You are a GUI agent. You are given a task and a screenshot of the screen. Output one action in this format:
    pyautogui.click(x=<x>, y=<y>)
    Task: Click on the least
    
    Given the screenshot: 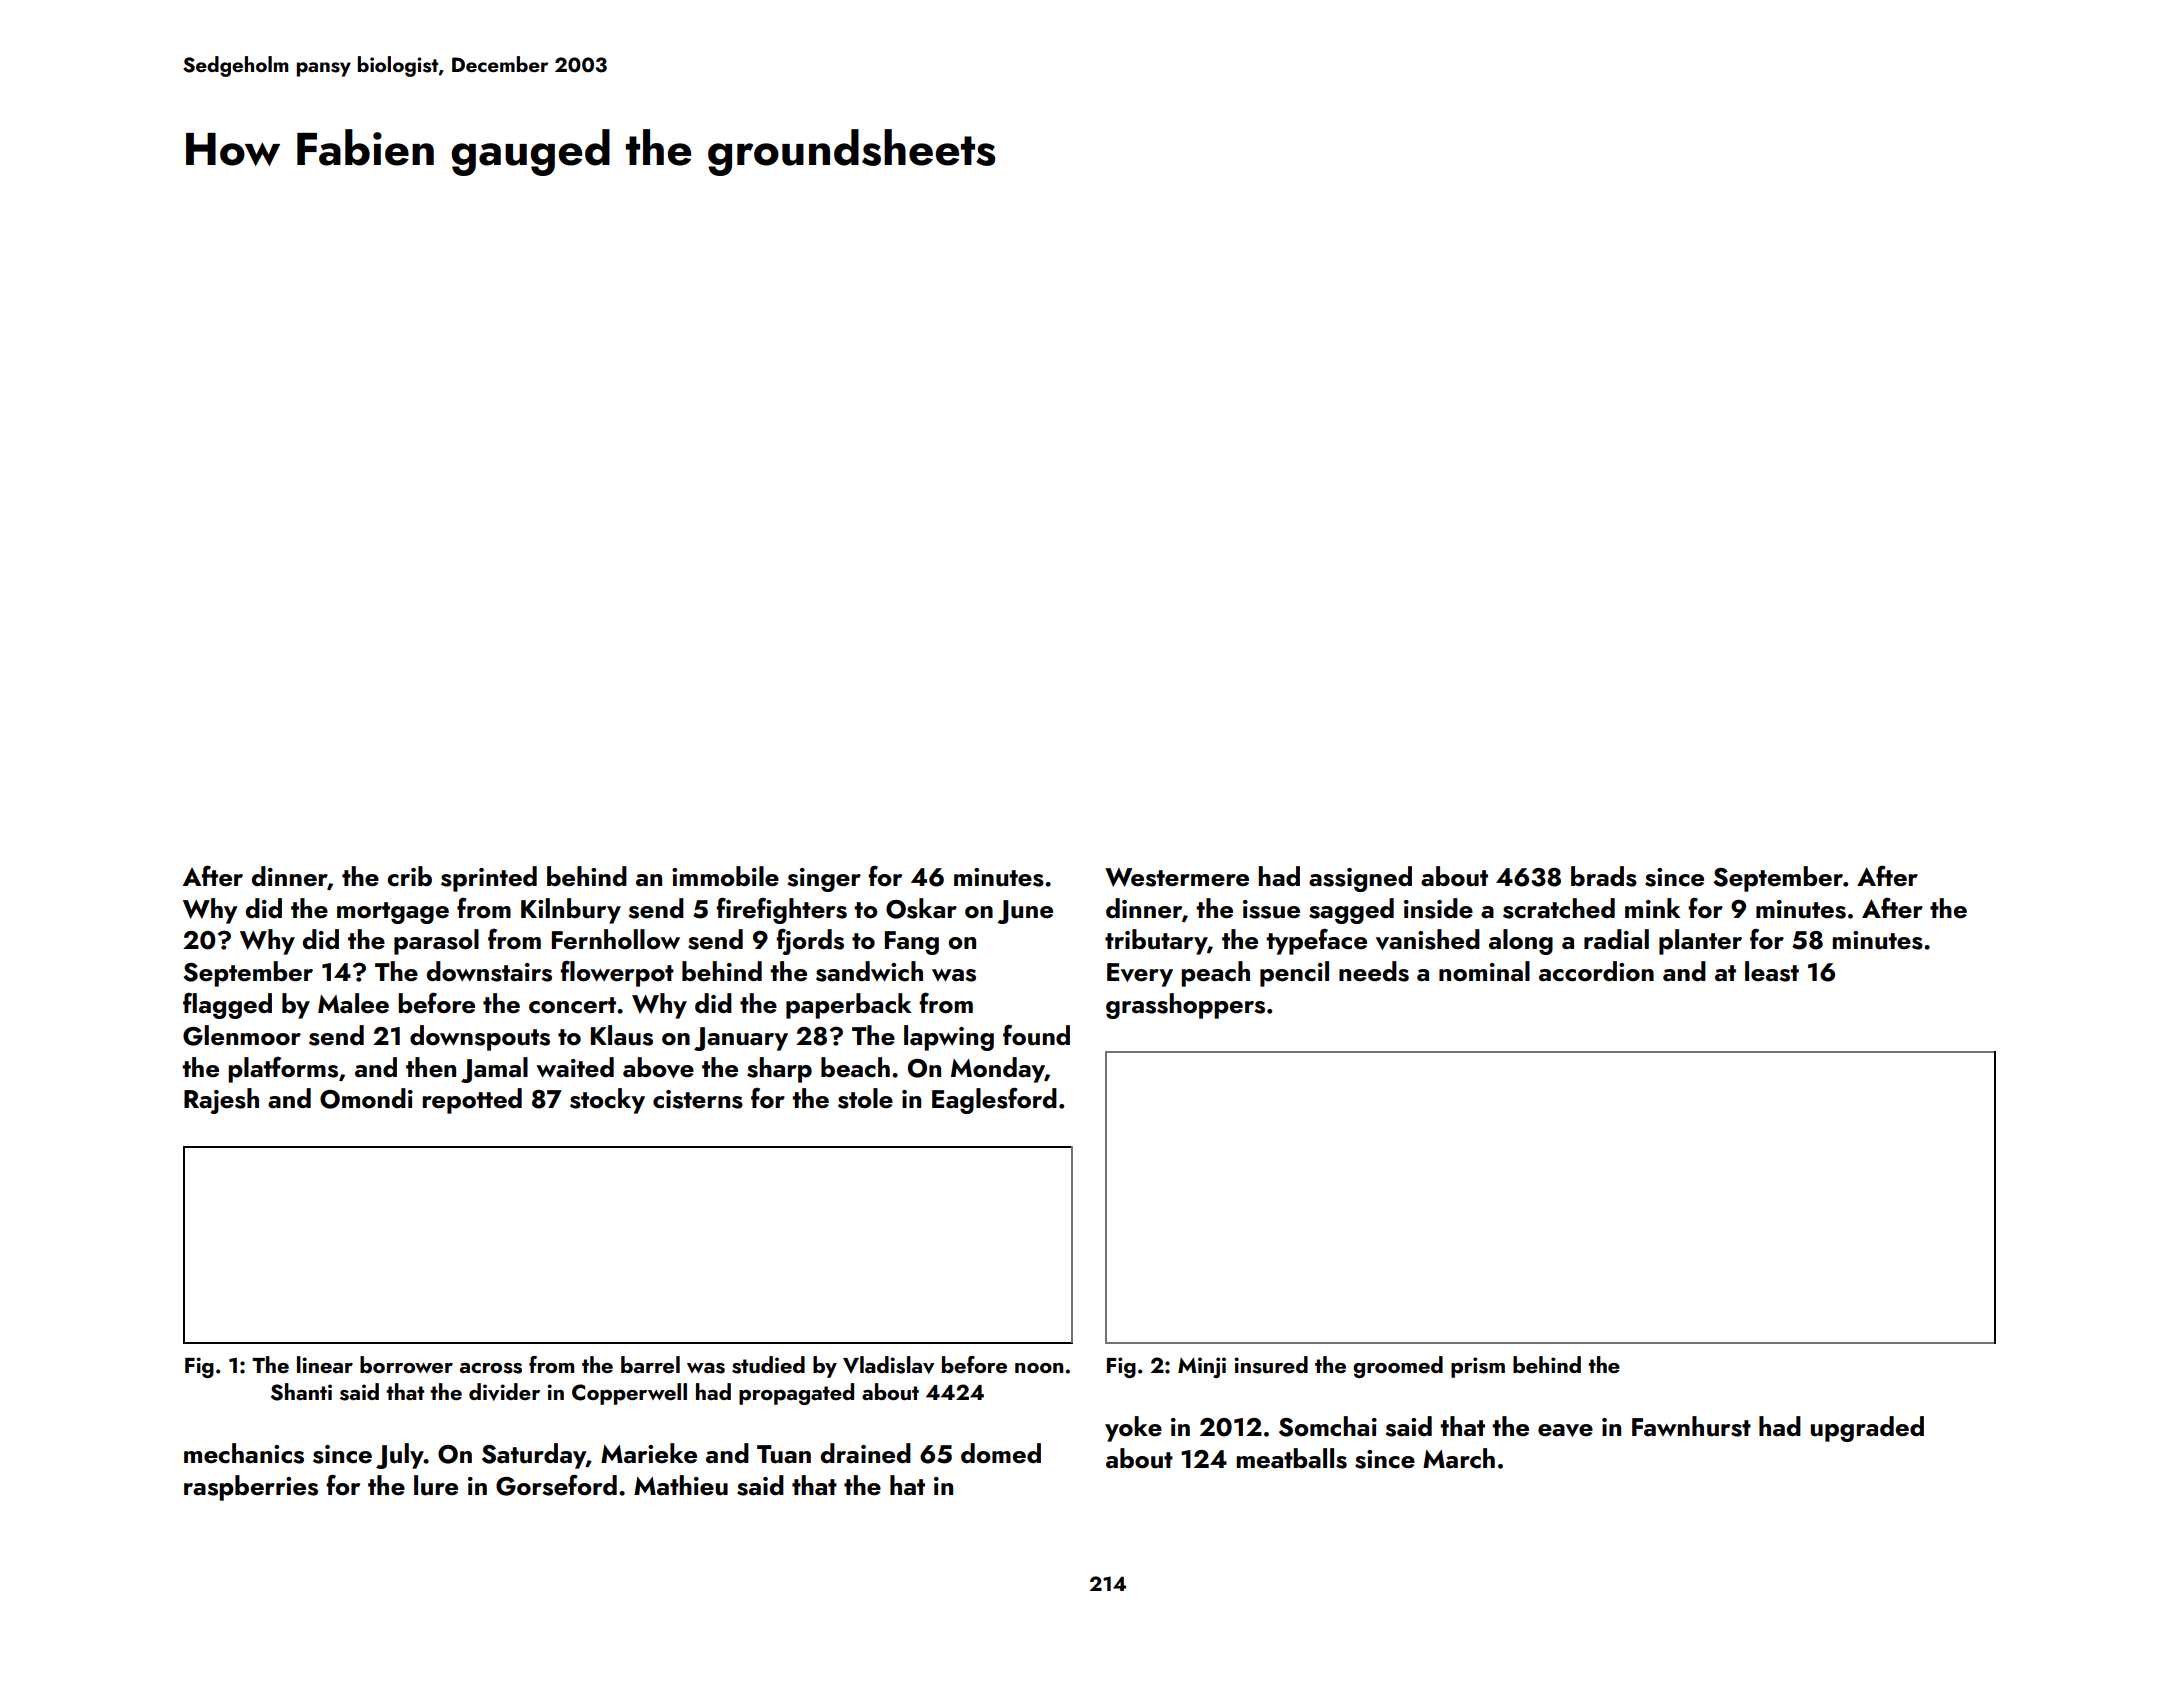 What is the action you would take?
    pyautogui.click(x=1772, y=971)
